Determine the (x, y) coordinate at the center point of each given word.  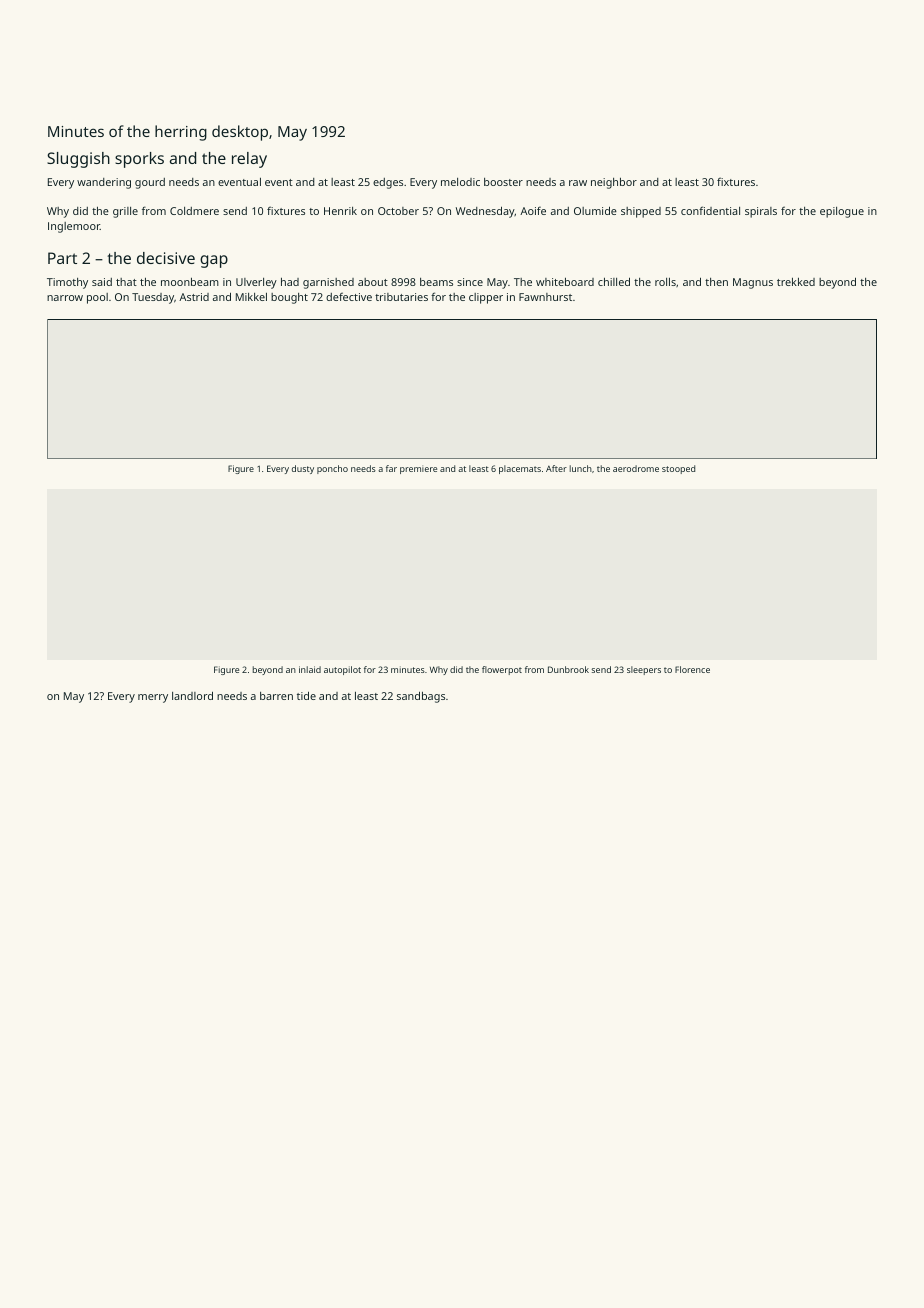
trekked (796, 282)
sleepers (644, 670)
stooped (678, 469)
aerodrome (636, 468)
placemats (520, 469)
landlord (192, 695)
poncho (332, 469)
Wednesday (485, 212)
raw (578, 183)
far (391, 468)
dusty (303, 469)
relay (249, 160)
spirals (761, 212)
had (290, 282)
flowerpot (502, 670)
